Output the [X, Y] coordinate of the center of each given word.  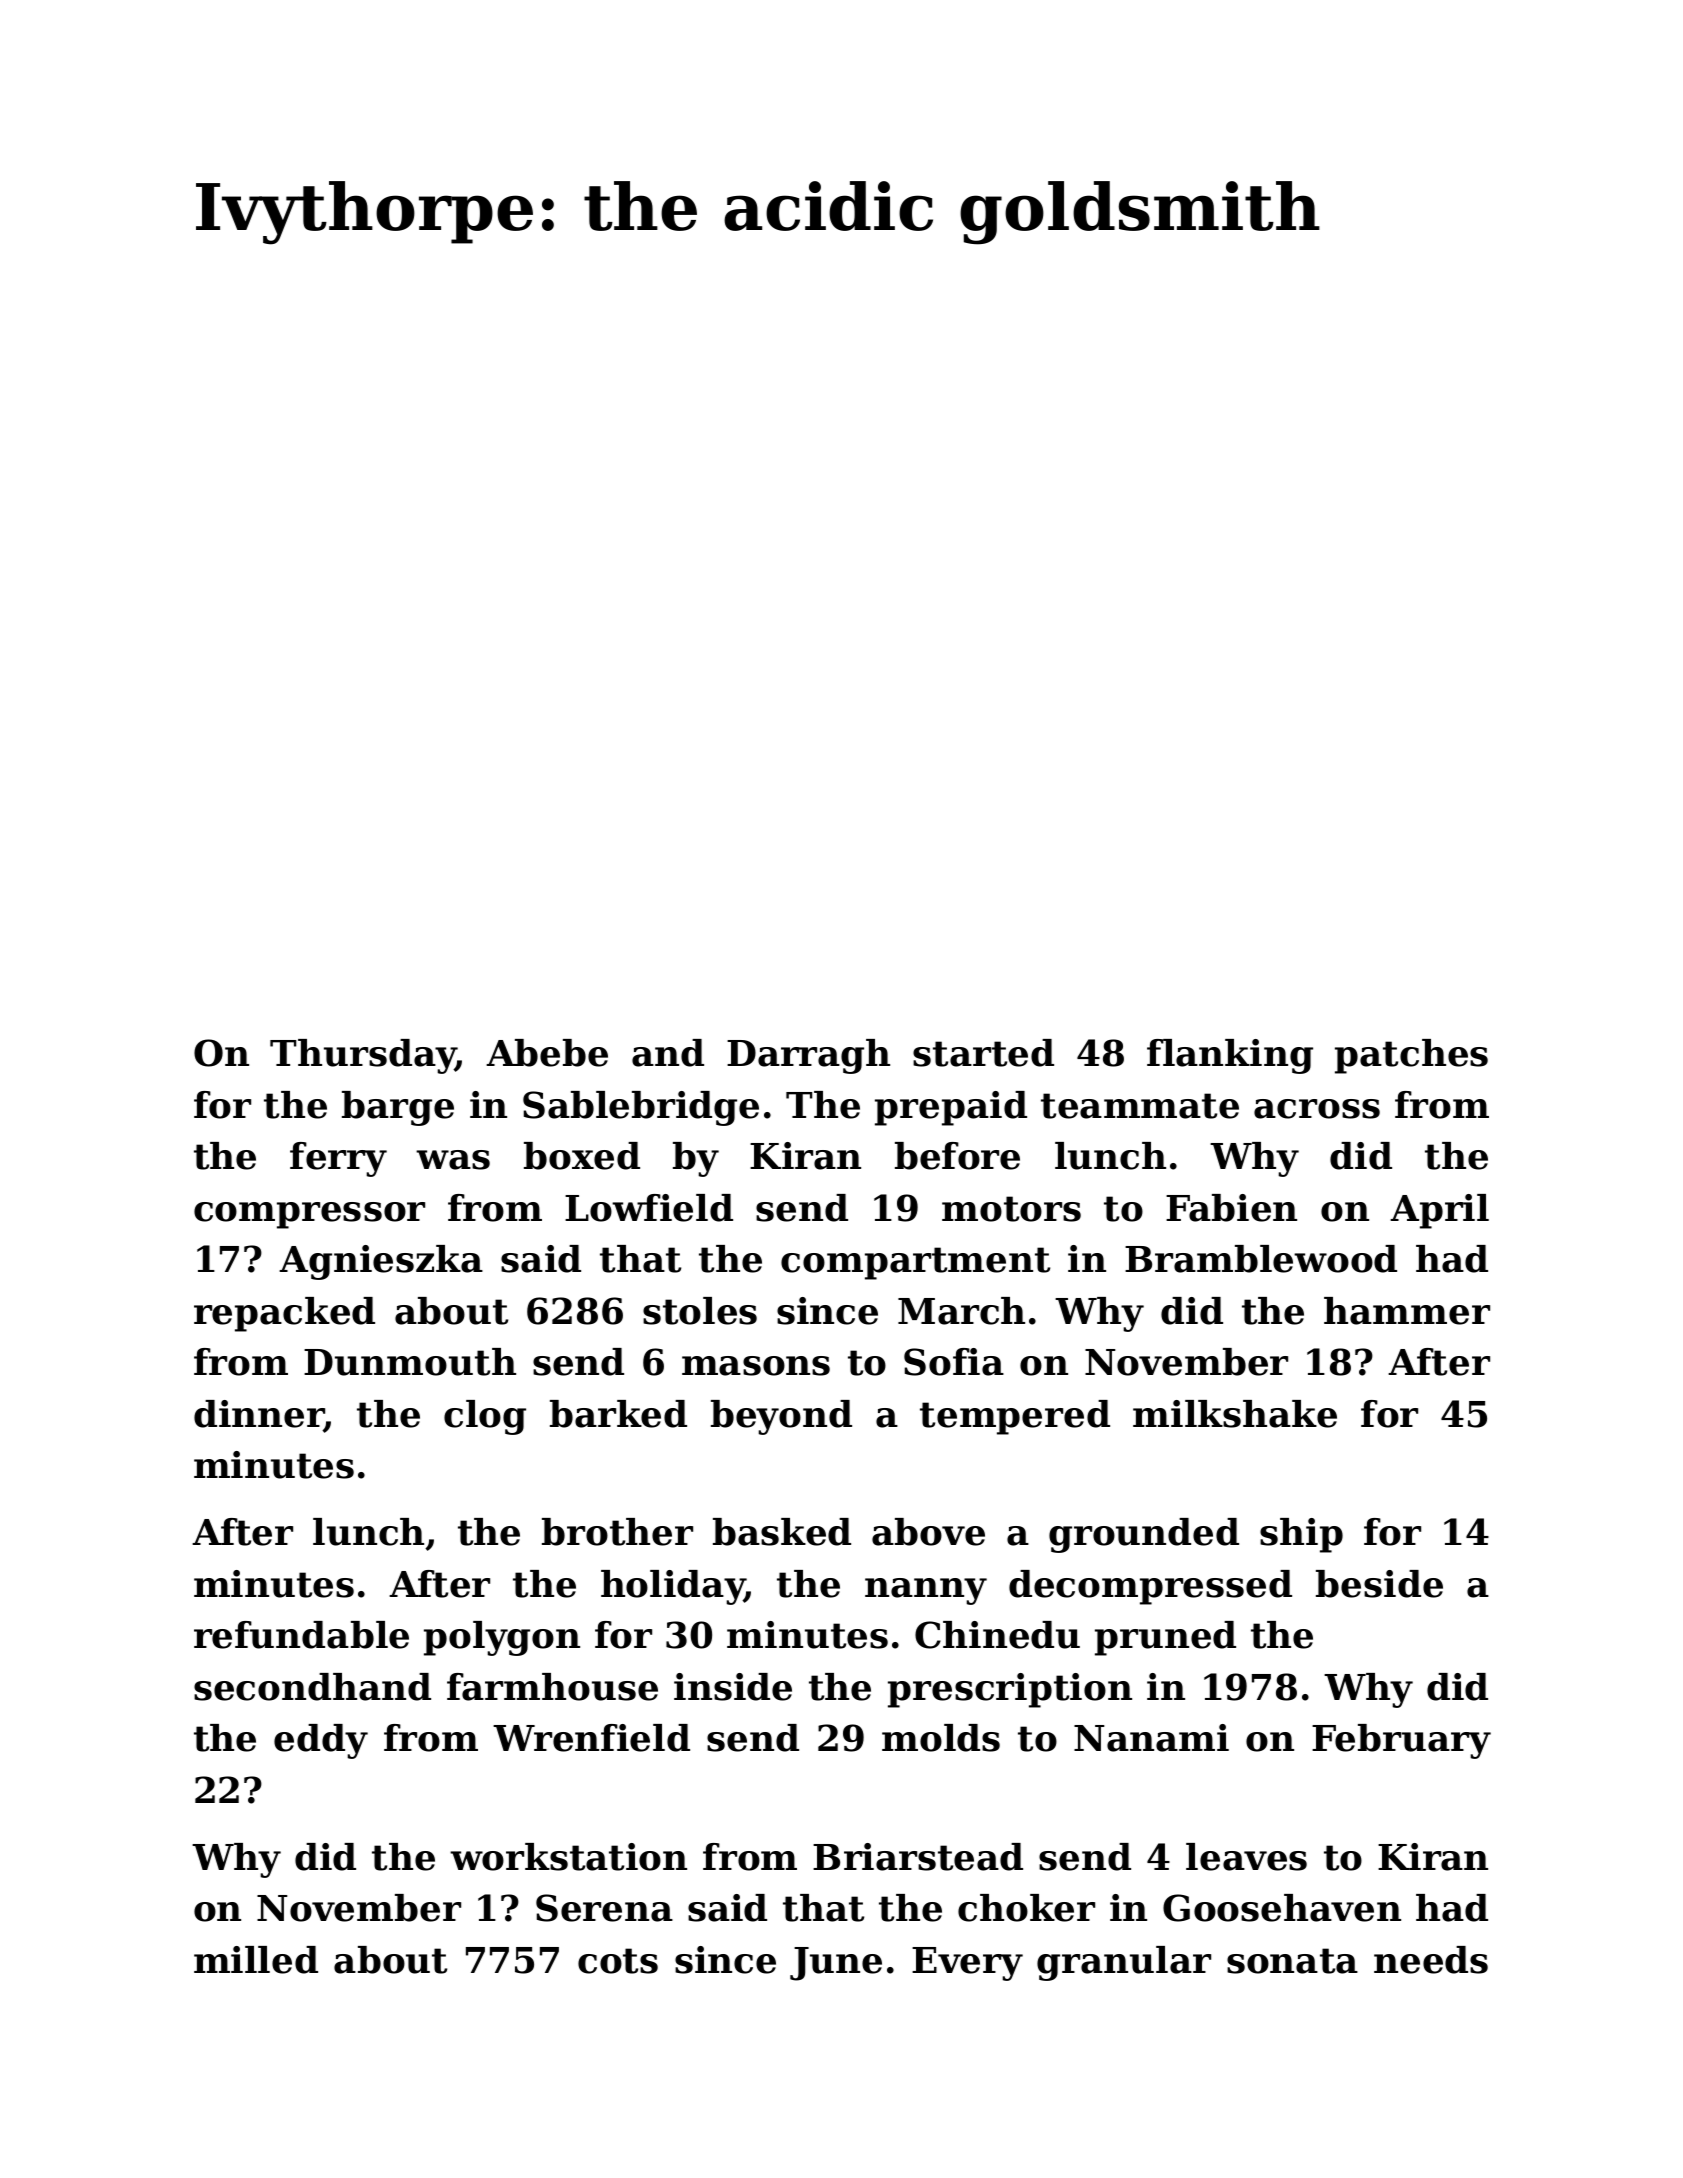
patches [1411, 1056]
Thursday [363, 1056]
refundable [301, 1635]
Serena [604, 1908]
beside [1379, 1584]
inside [733, 1687]
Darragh [808, 1056]
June [836, 1964]
